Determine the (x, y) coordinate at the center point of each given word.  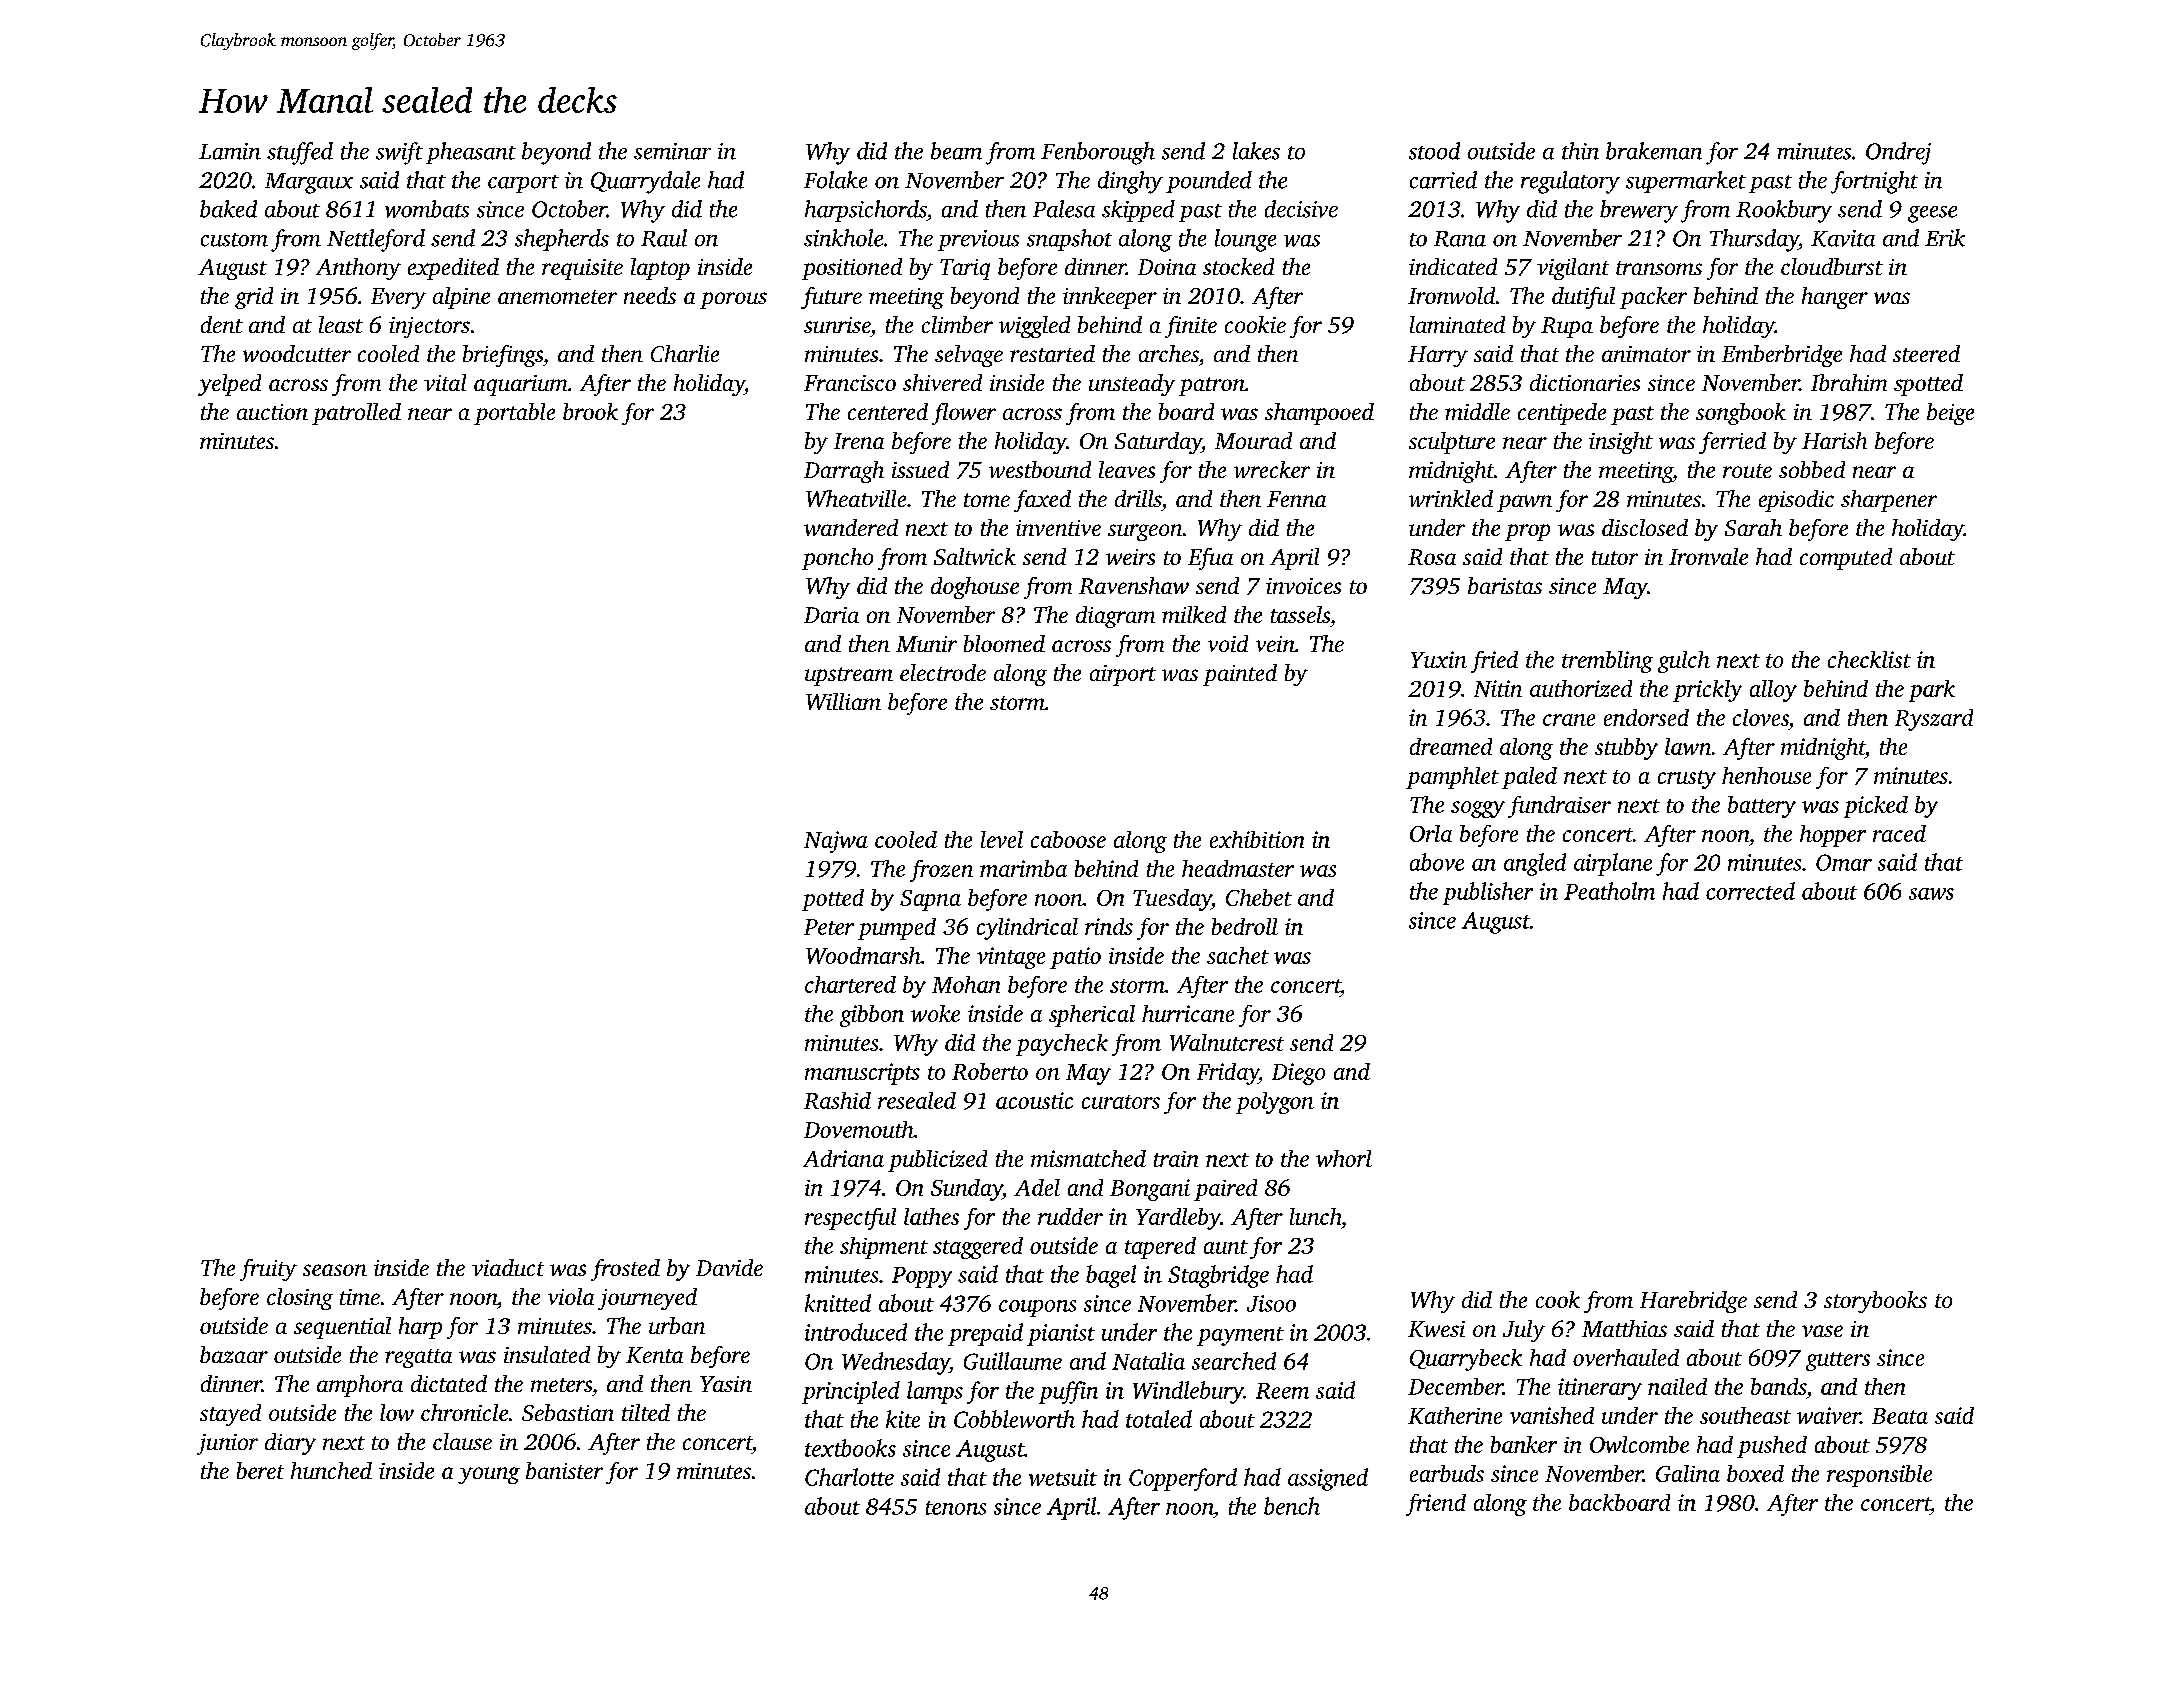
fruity (268, 1270)
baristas (1505, 585)
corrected (1750, 891)
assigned (1328, 1479)
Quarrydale (645, 182)
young (489, 1475)
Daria (831, 615)
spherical (1092, 1016)
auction (272, 412)
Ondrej (1898, 153)
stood (1434, 151)
